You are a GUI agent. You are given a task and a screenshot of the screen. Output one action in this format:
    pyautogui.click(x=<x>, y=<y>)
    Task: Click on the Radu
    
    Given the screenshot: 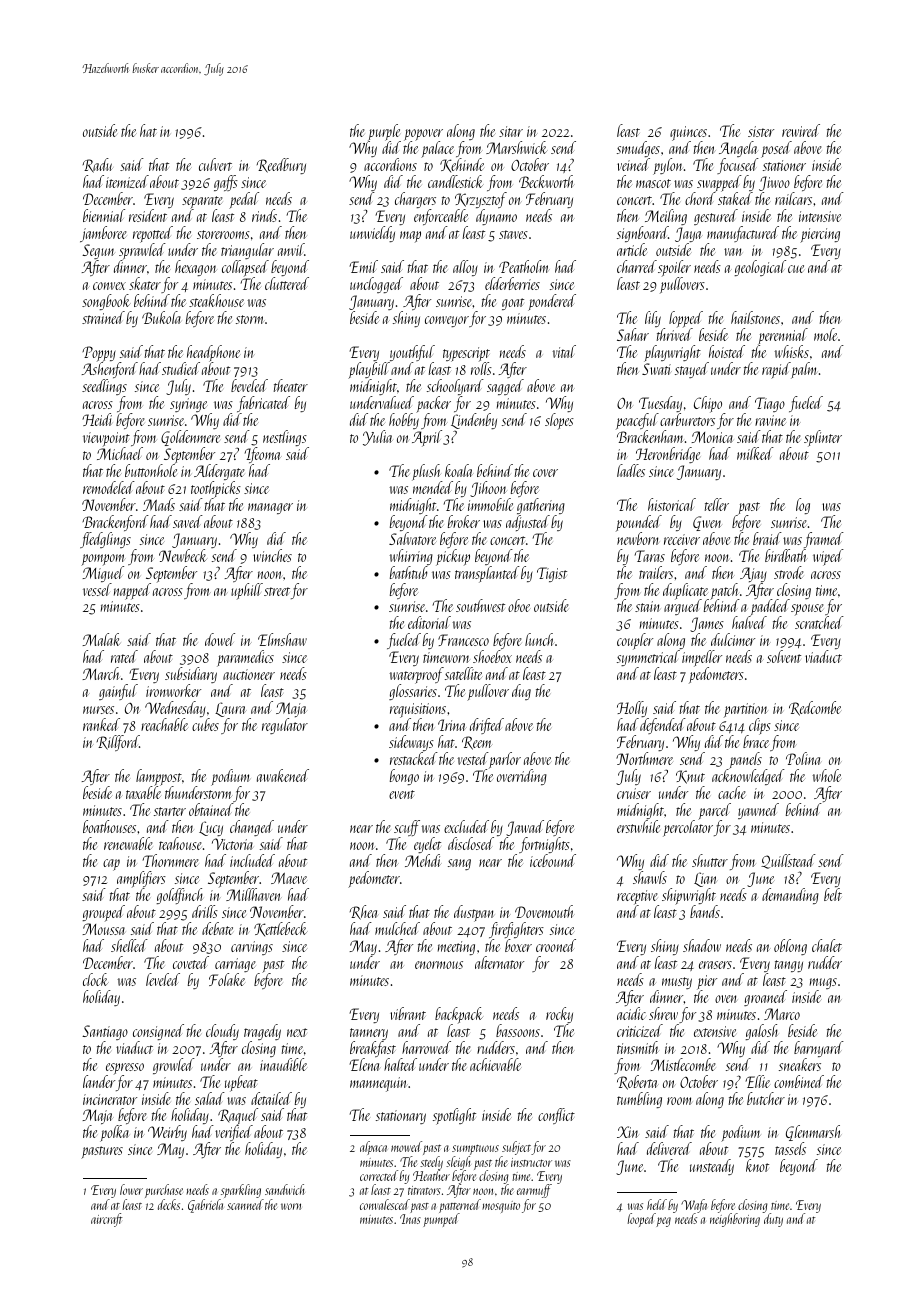 What is the action you would take?
    pyautogui.click(x=98, y=165)
